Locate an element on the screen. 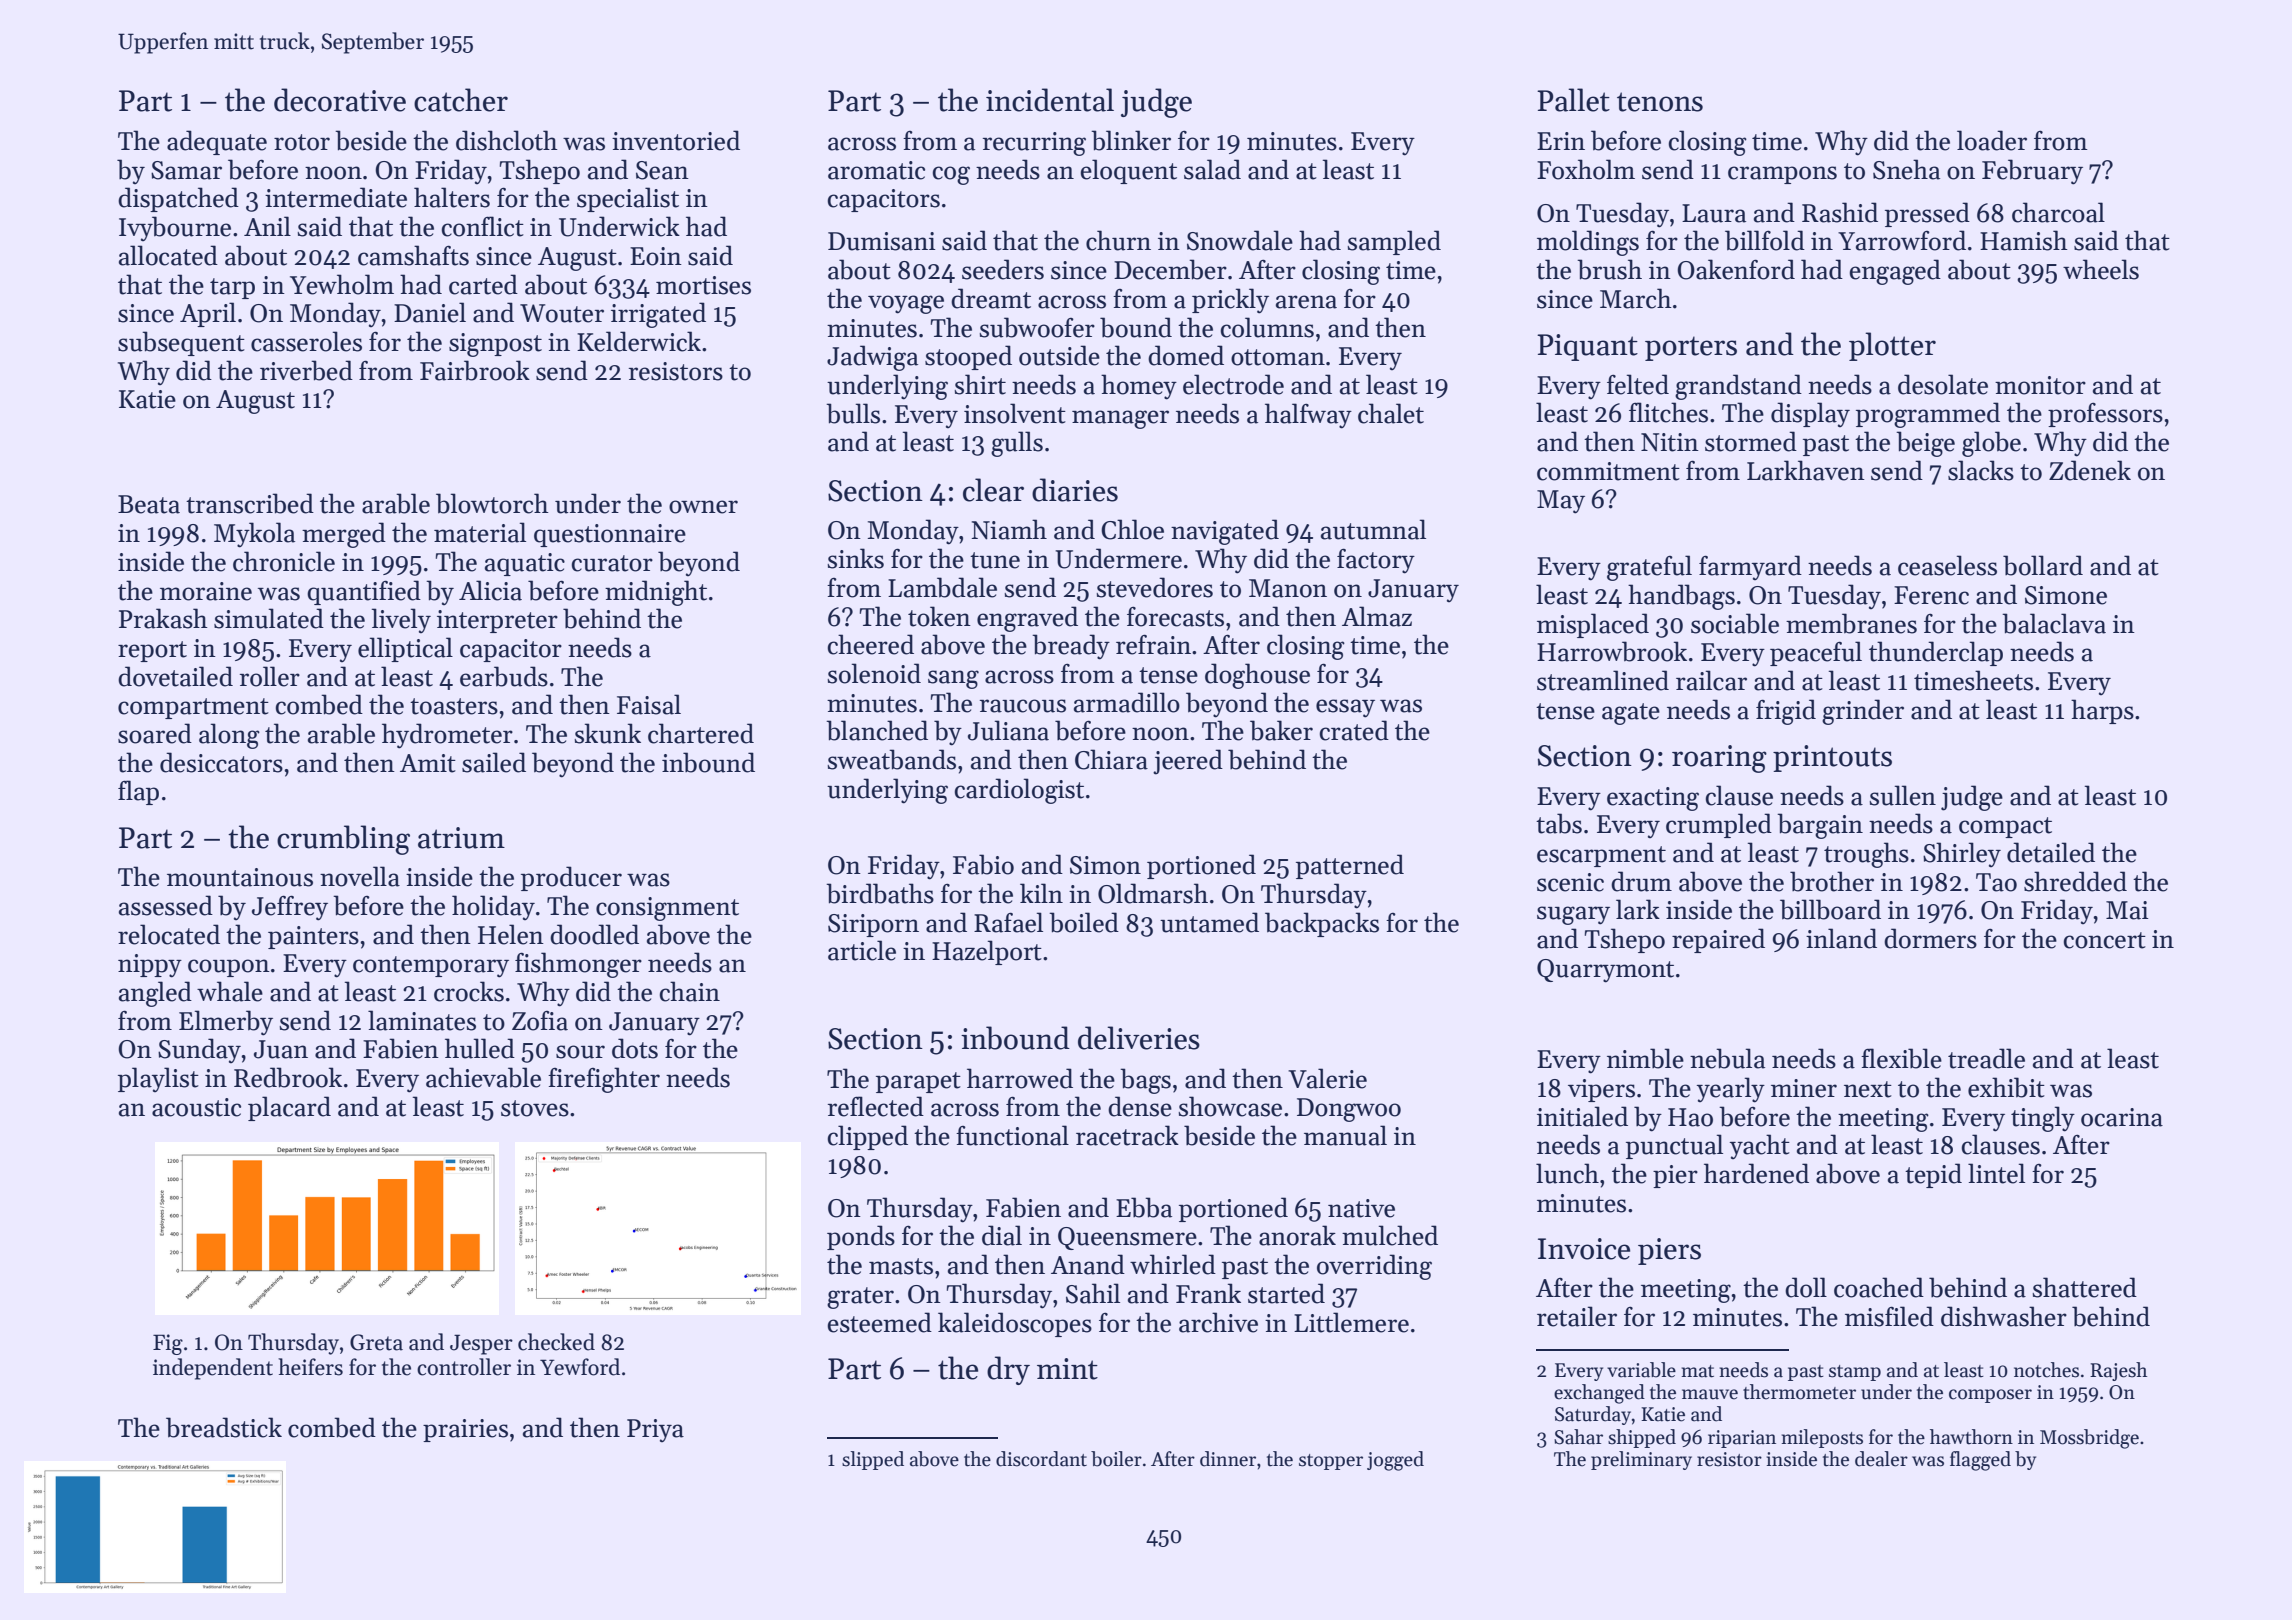 The width and height of the screenshot is (2292, 1620). slipped is located at coordinates (873, 1460).
